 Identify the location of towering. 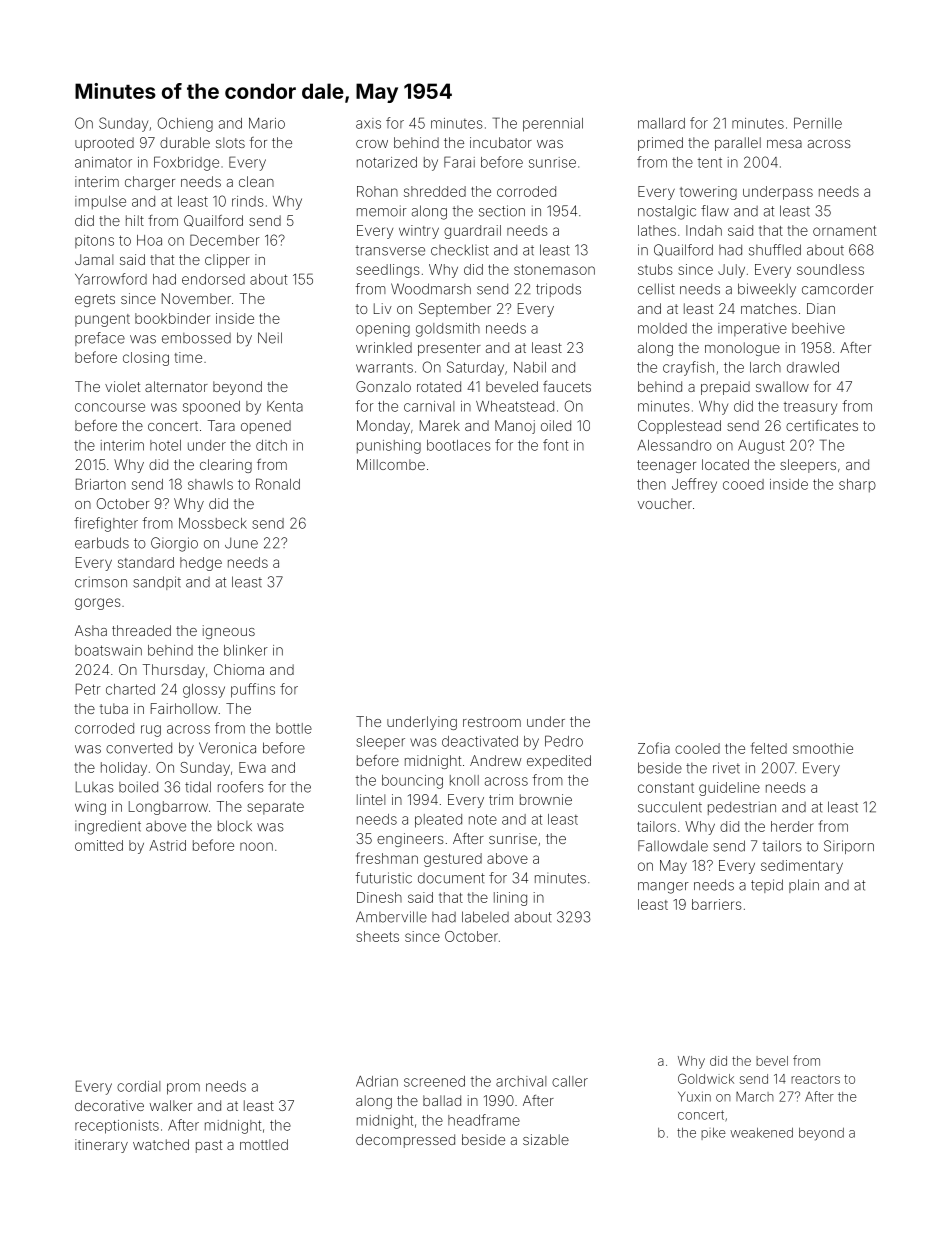
(708, 193).
